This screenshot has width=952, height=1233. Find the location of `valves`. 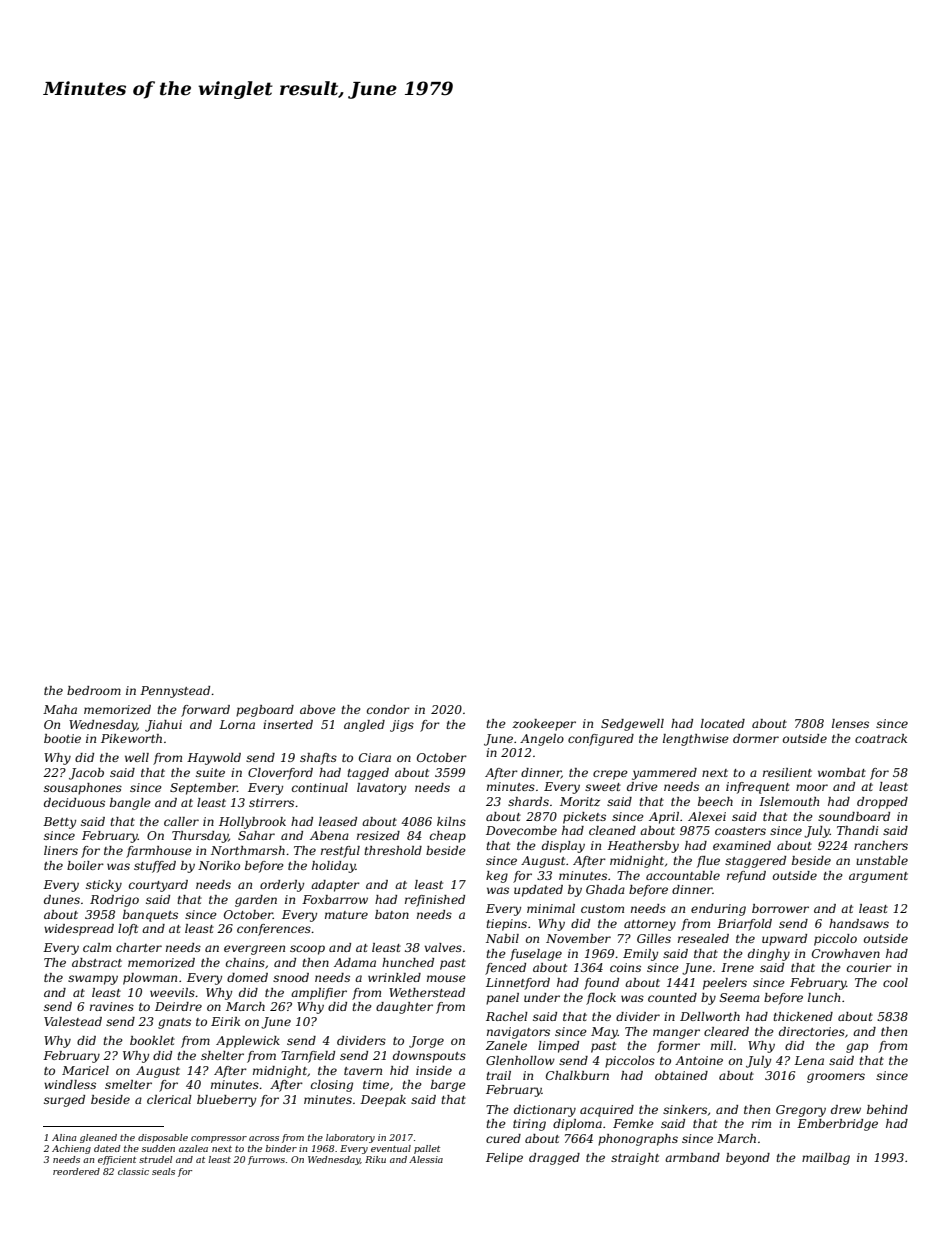

valves is located at coordinates (443, 947).
